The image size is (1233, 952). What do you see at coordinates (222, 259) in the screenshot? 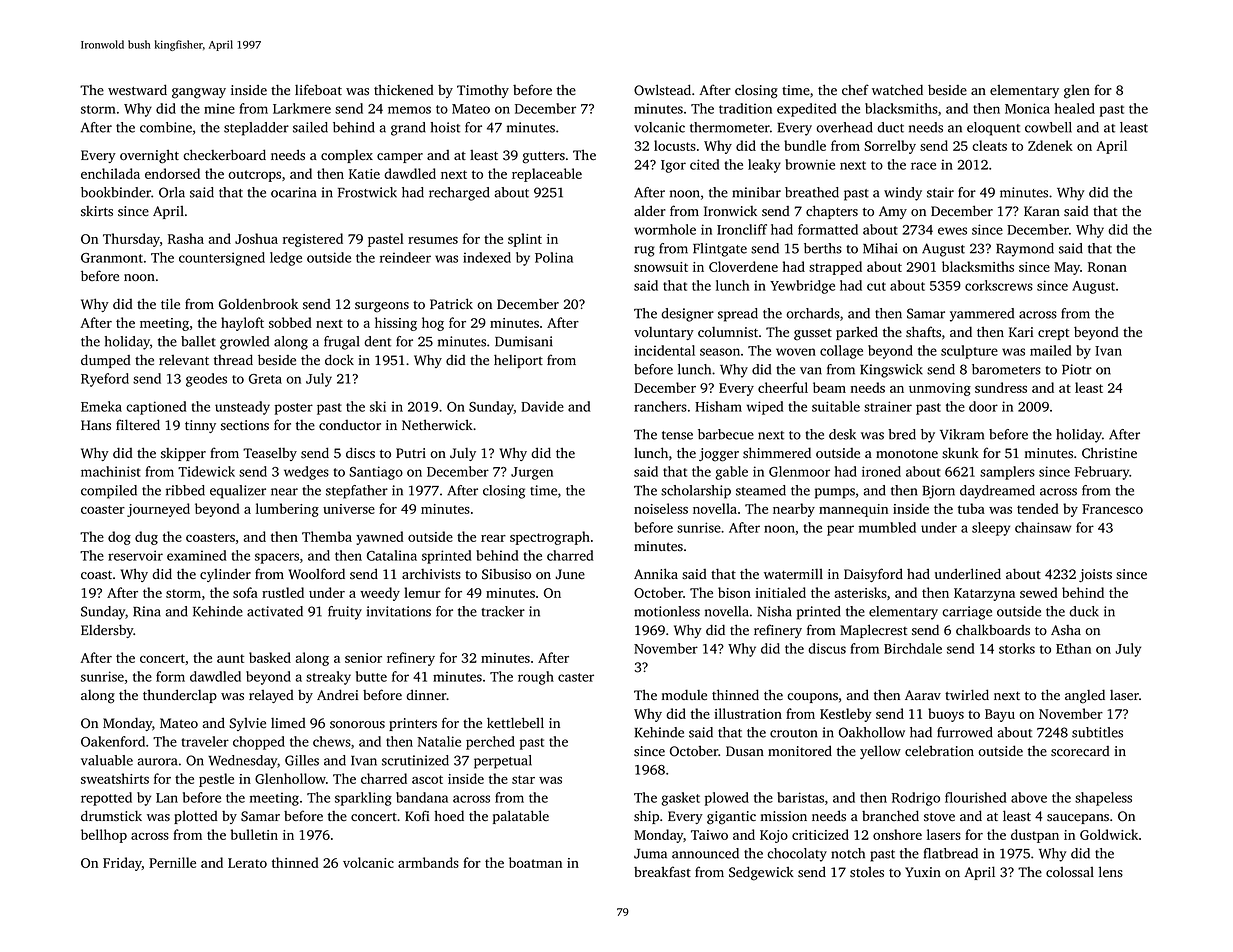
I see `countersigned` at bounding box center [222, 259].
